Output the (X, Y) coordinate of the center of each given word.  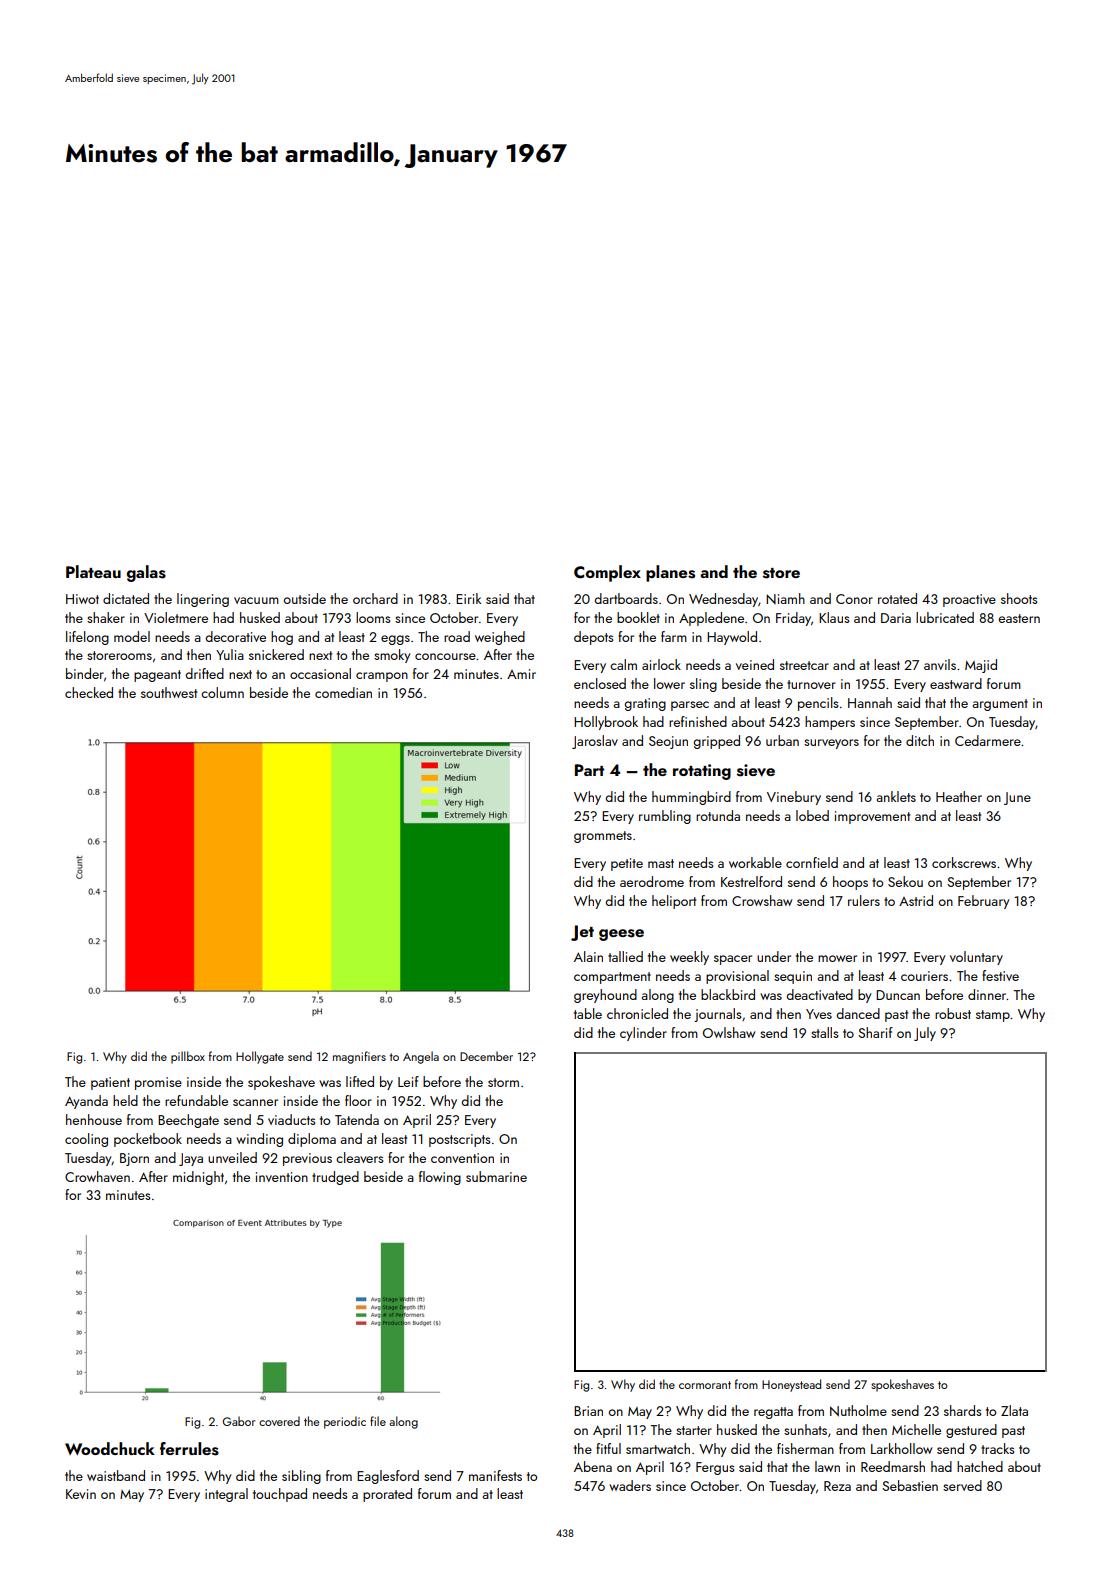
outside (305, 598)
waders (630, 1485)
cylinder (643, 1034)
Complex (607, 573)
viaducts (291, 1119)
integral (226, 1495)
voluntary (976, 958)
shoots (1019, 598)
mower (837, 958)
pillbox (188, 1057)
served (962, 1485)
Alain (588, 956)
